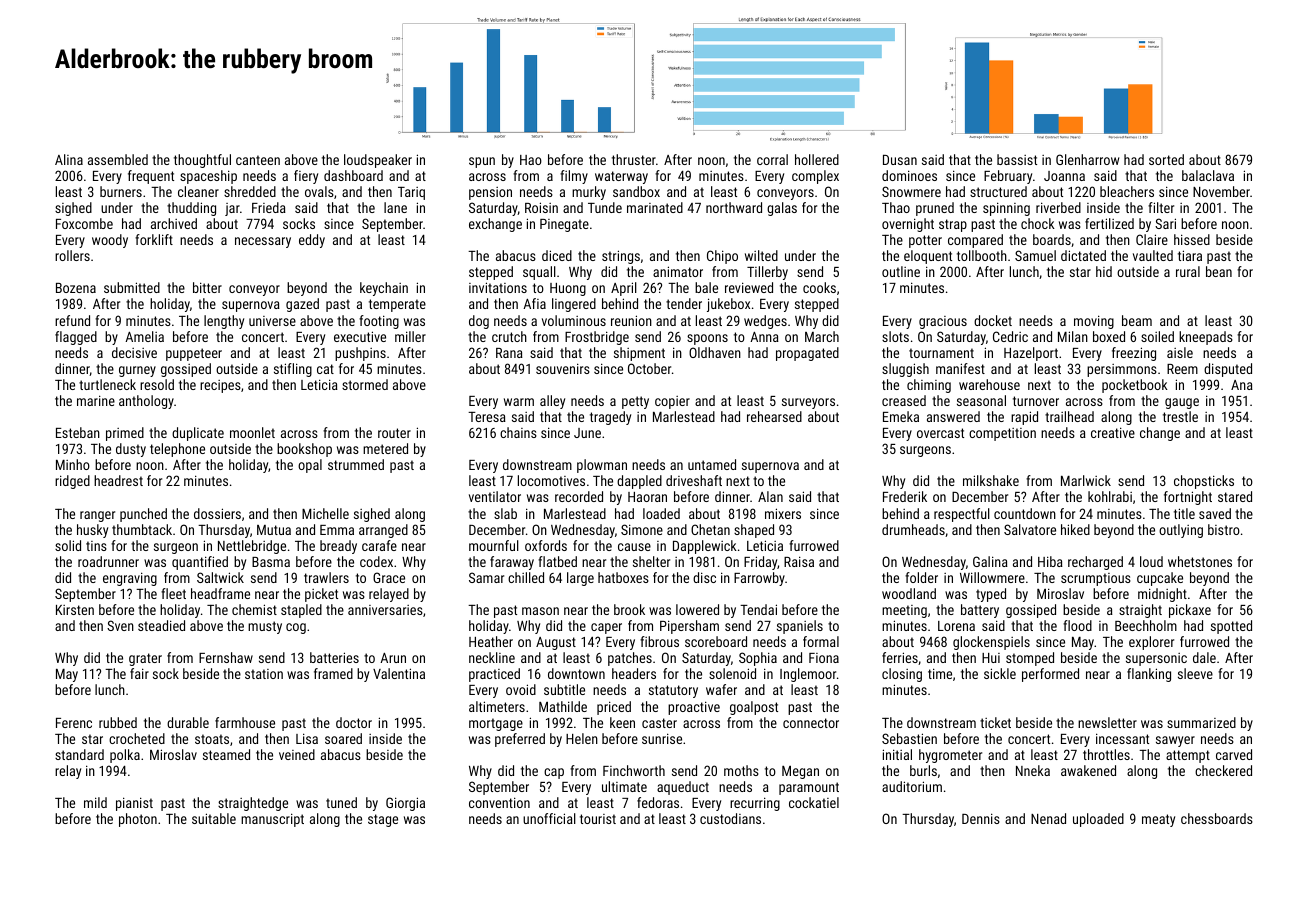 This screenshot has height=924, width=1308. What do you see at coordinates (730, 818) in the screenshot?
I see `custodians` at bounding box center [730, 818].
